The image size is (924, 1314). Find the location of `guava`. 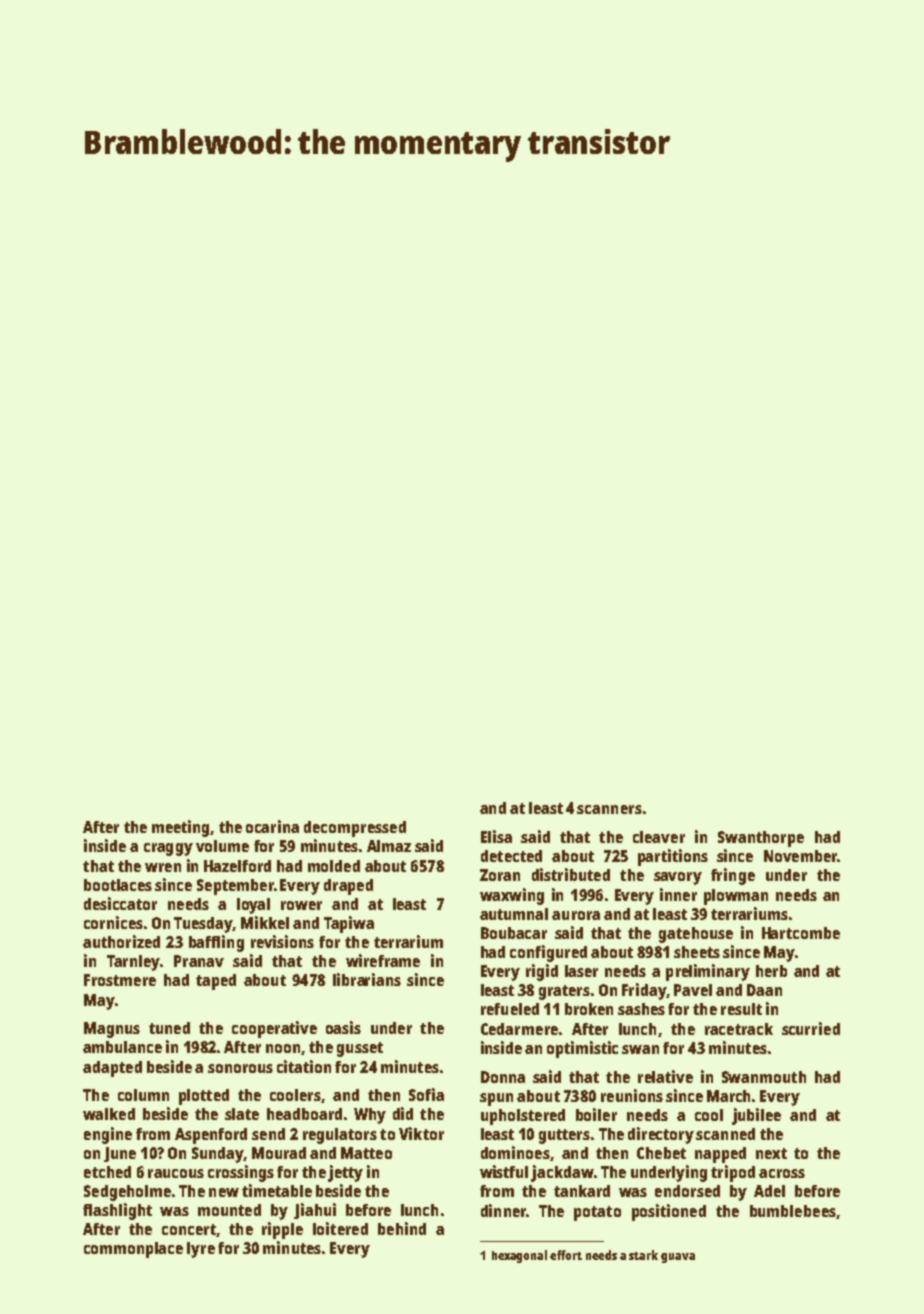

guava is located at coordinates (678, 1258).
